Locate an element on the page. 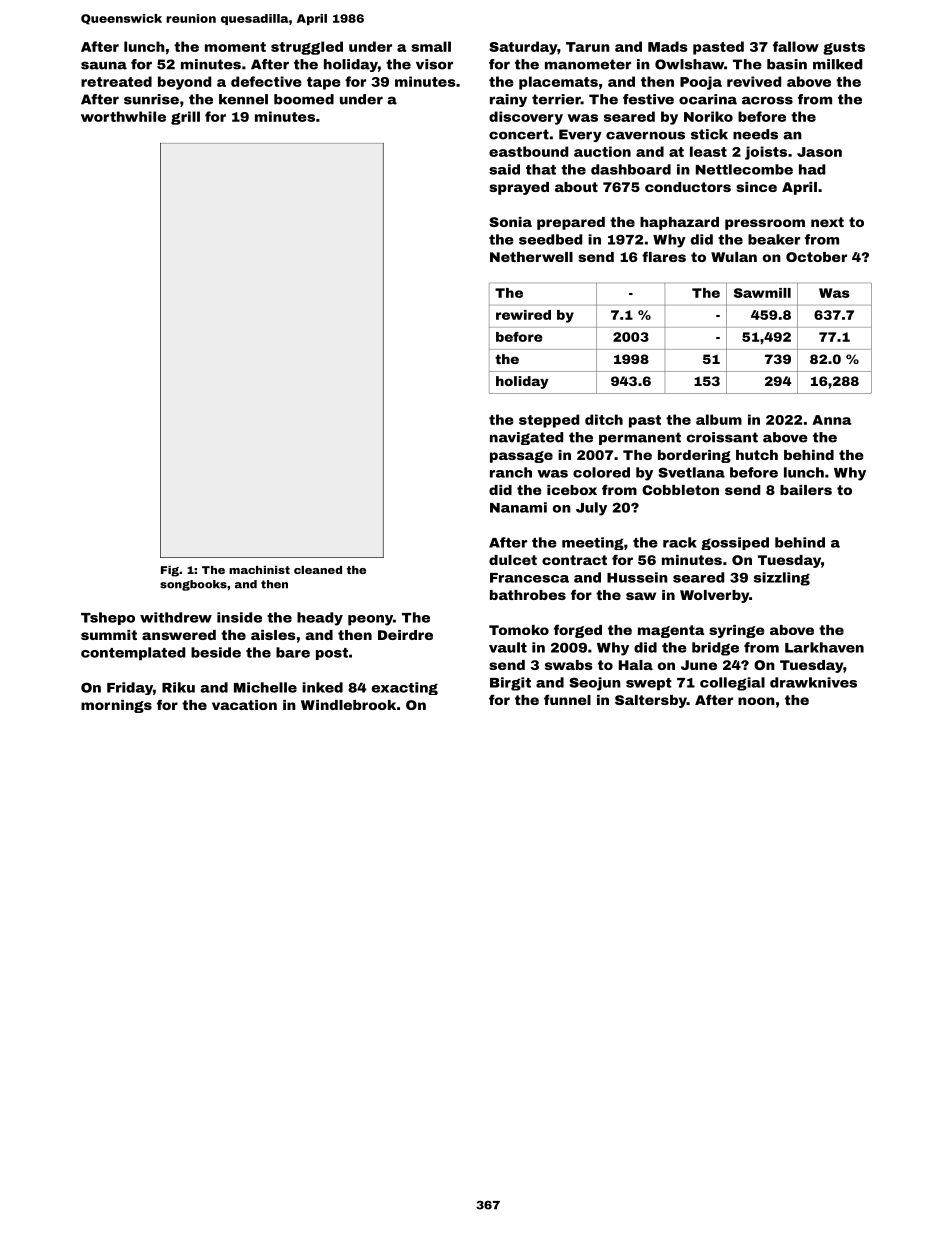 This page has width=952, height=1233. moment is located at coordinates (235, 47).
